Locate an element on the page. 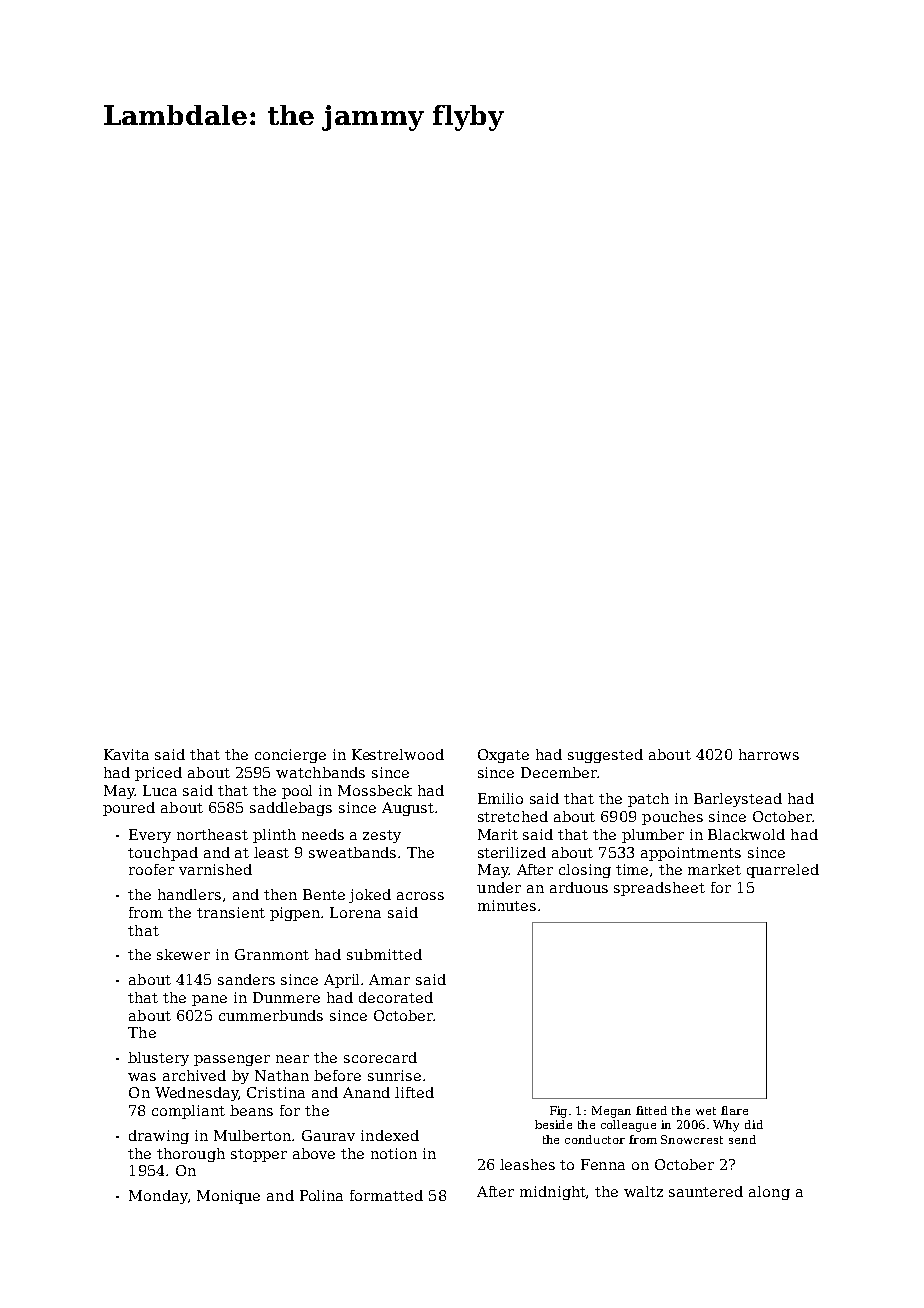 The height and width of the document is (1308, 924). fitted is located at coordinates (651, 1110).
